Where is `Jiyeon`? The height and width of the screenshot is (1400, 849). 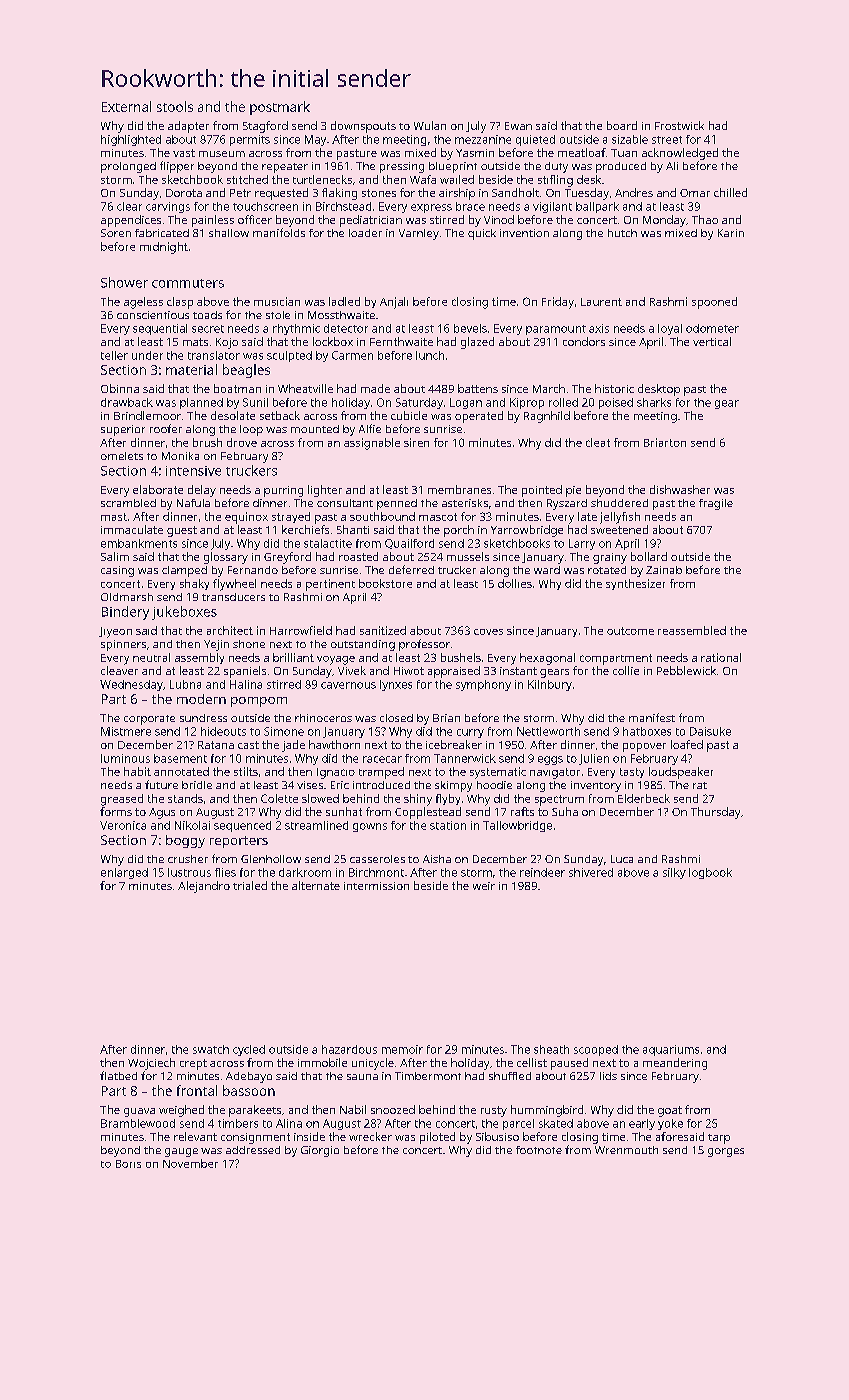
Jiyeon is located at coordinates (115, 632).
